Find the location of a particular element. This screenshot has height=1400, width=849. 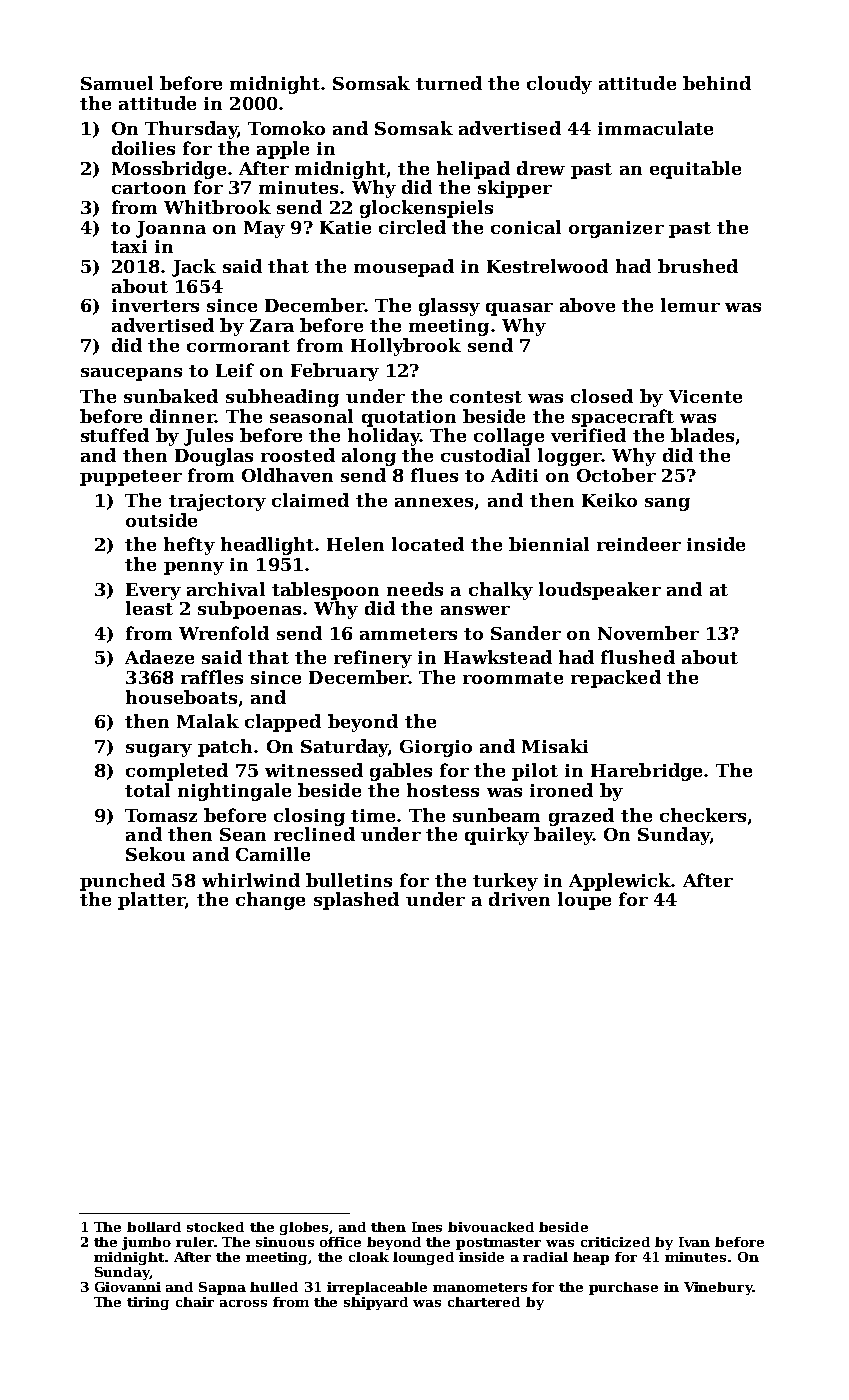

total is located at coordinates (147, 790).
